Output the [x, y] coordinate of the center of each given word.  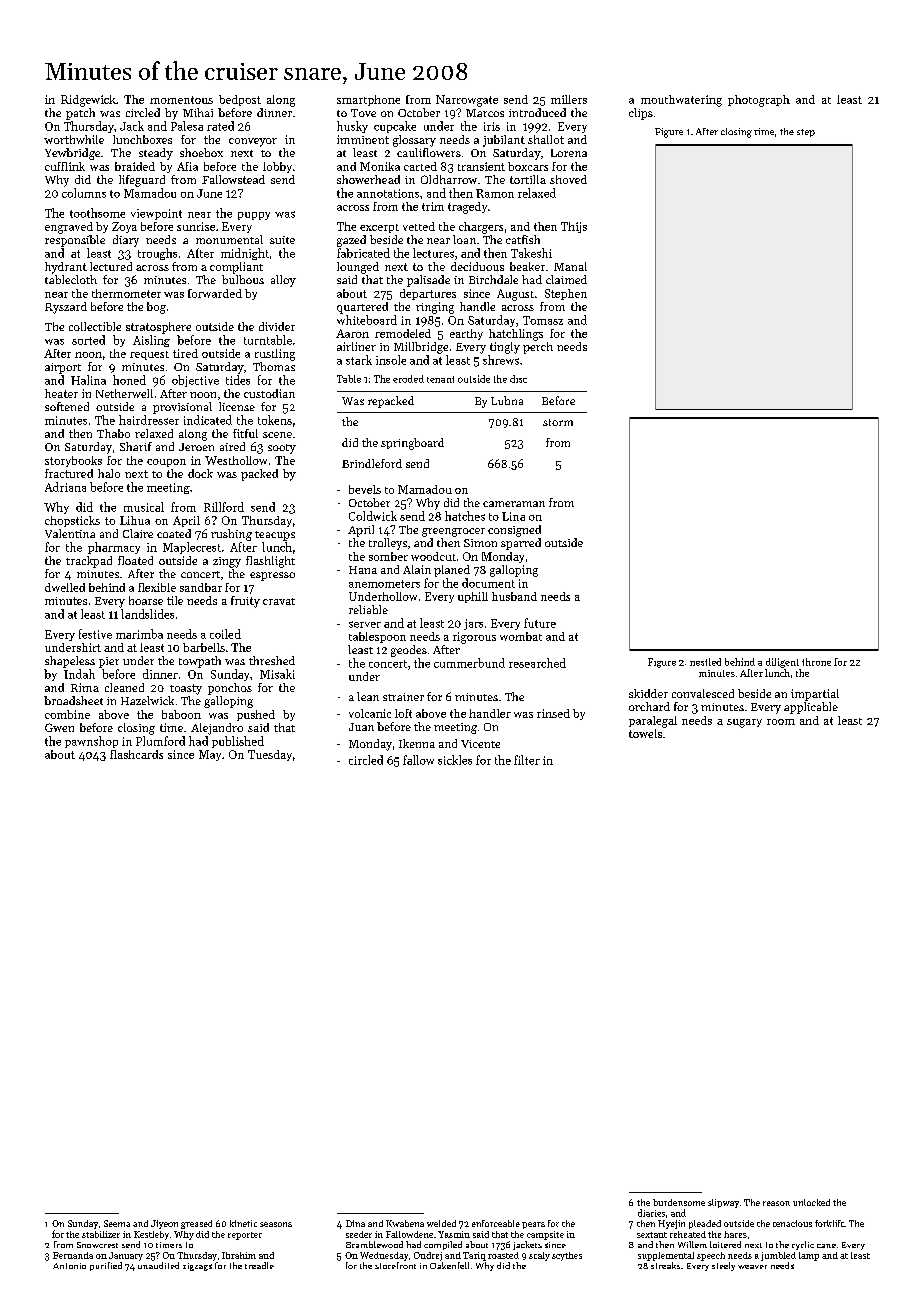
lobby [277, 167]
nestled [705, 662]
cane [826, 1246]
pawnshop [91, 742]
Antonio [69, 1266]
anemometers [384, 584]
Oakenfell [449, 1265]
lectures [433, 253]
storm [558, 422]
